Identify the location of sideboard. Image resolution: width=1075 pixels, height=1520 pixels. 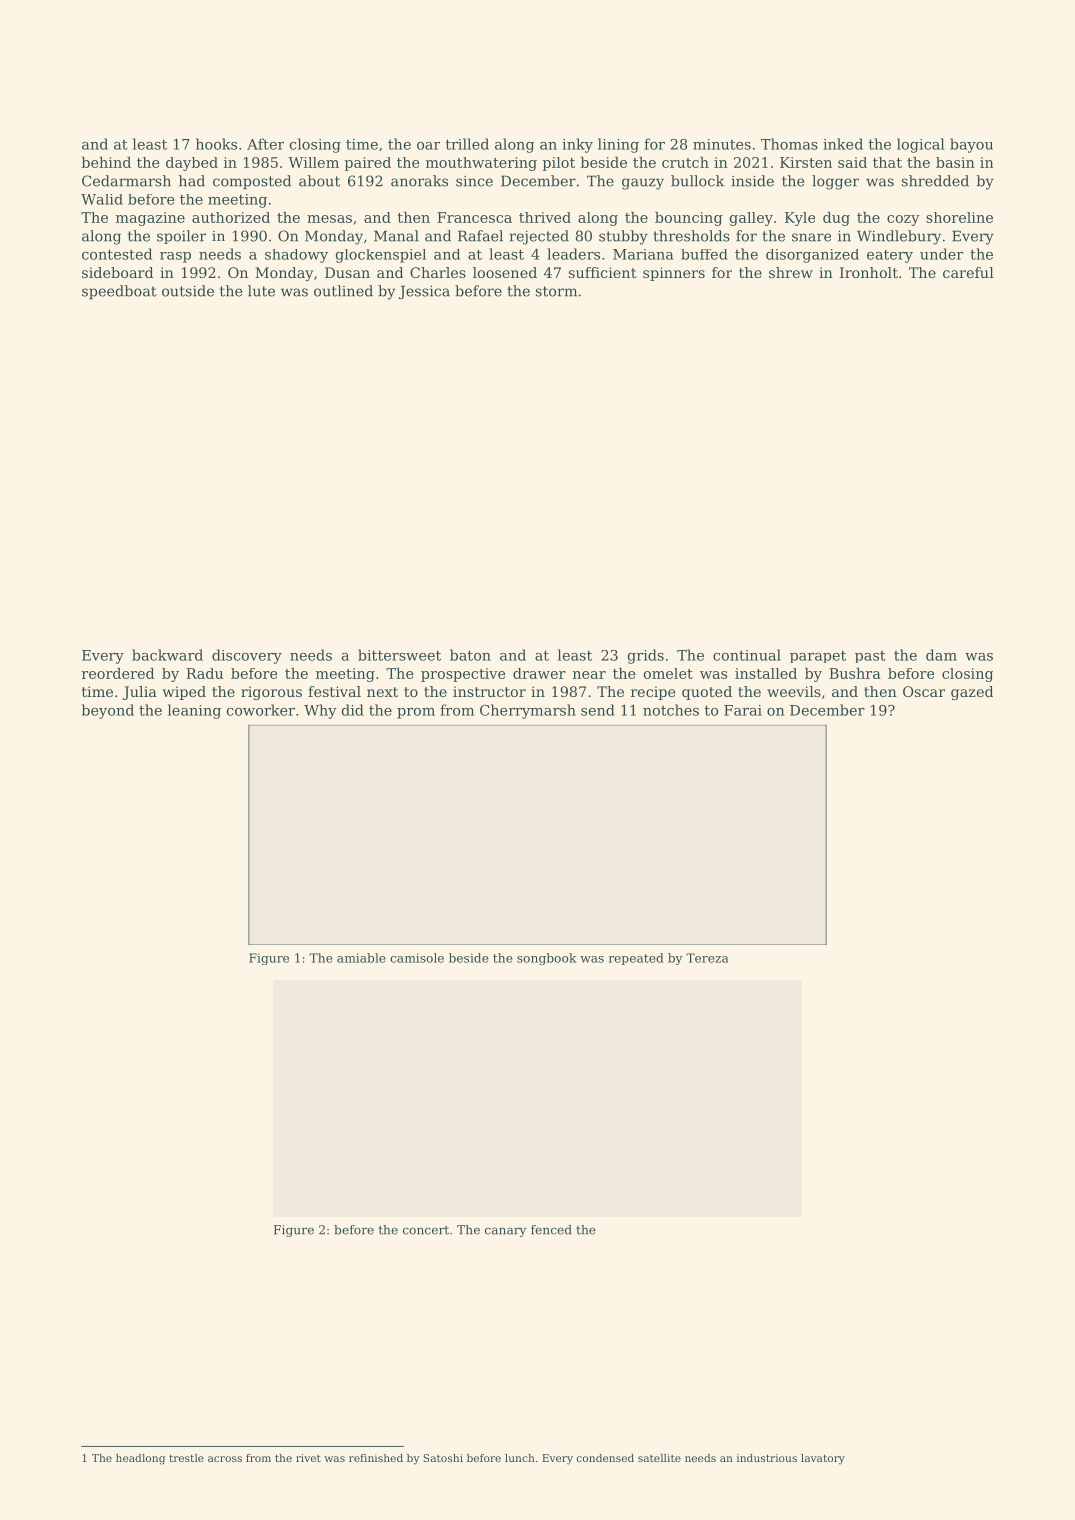
(117, 272).
